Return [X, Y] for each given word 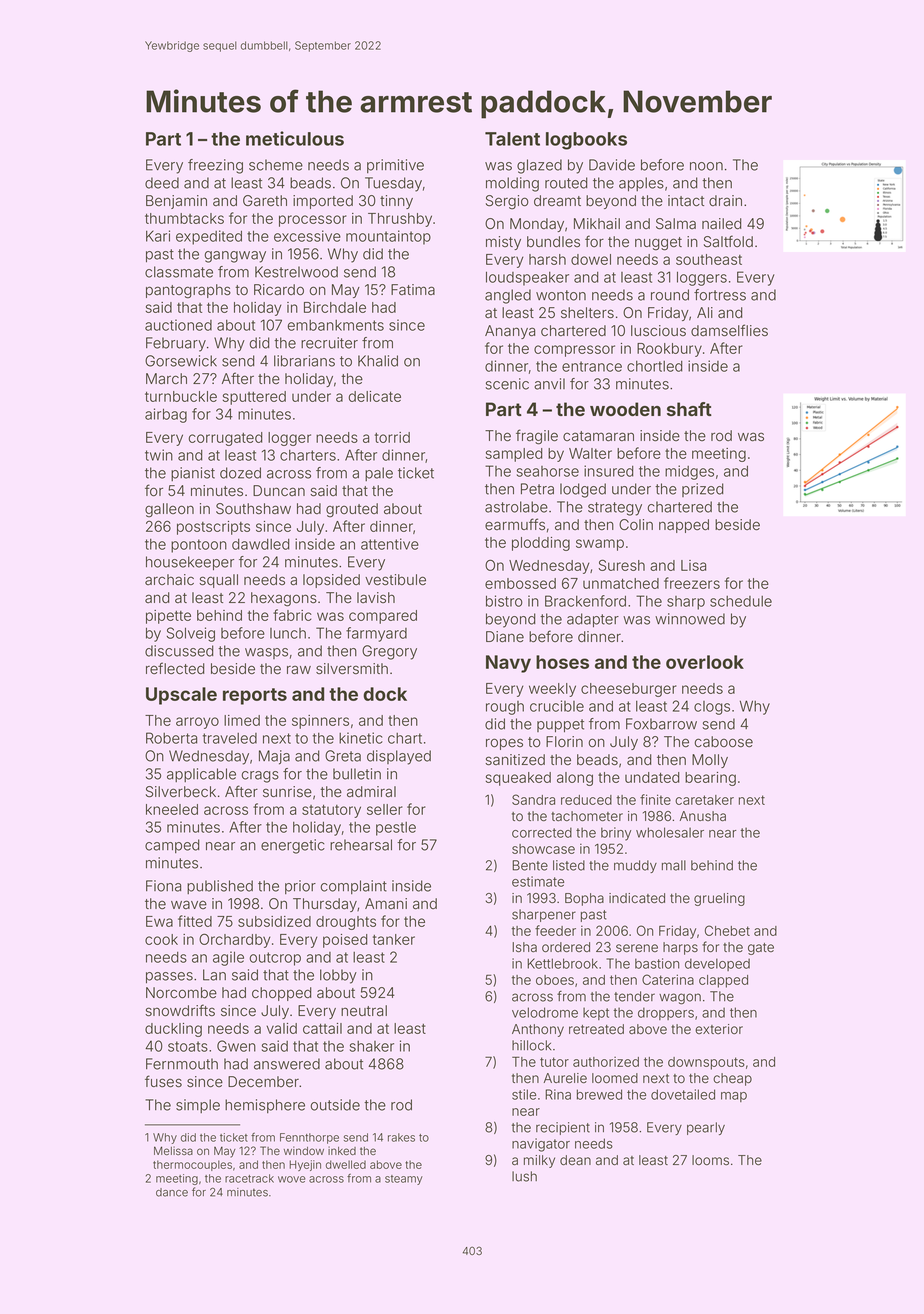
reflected [175, 668]
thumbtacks [184, 218]
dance [172, 1192]
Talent [512, 139]
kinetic [361, 738]
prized [703, 490]
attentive [390, 544]
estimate [538, 881]
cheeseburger [629, 690]
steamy [404, 1180]
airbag [166, 415]
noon [706, 166]
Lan [214, 975]
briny [616, 834]
